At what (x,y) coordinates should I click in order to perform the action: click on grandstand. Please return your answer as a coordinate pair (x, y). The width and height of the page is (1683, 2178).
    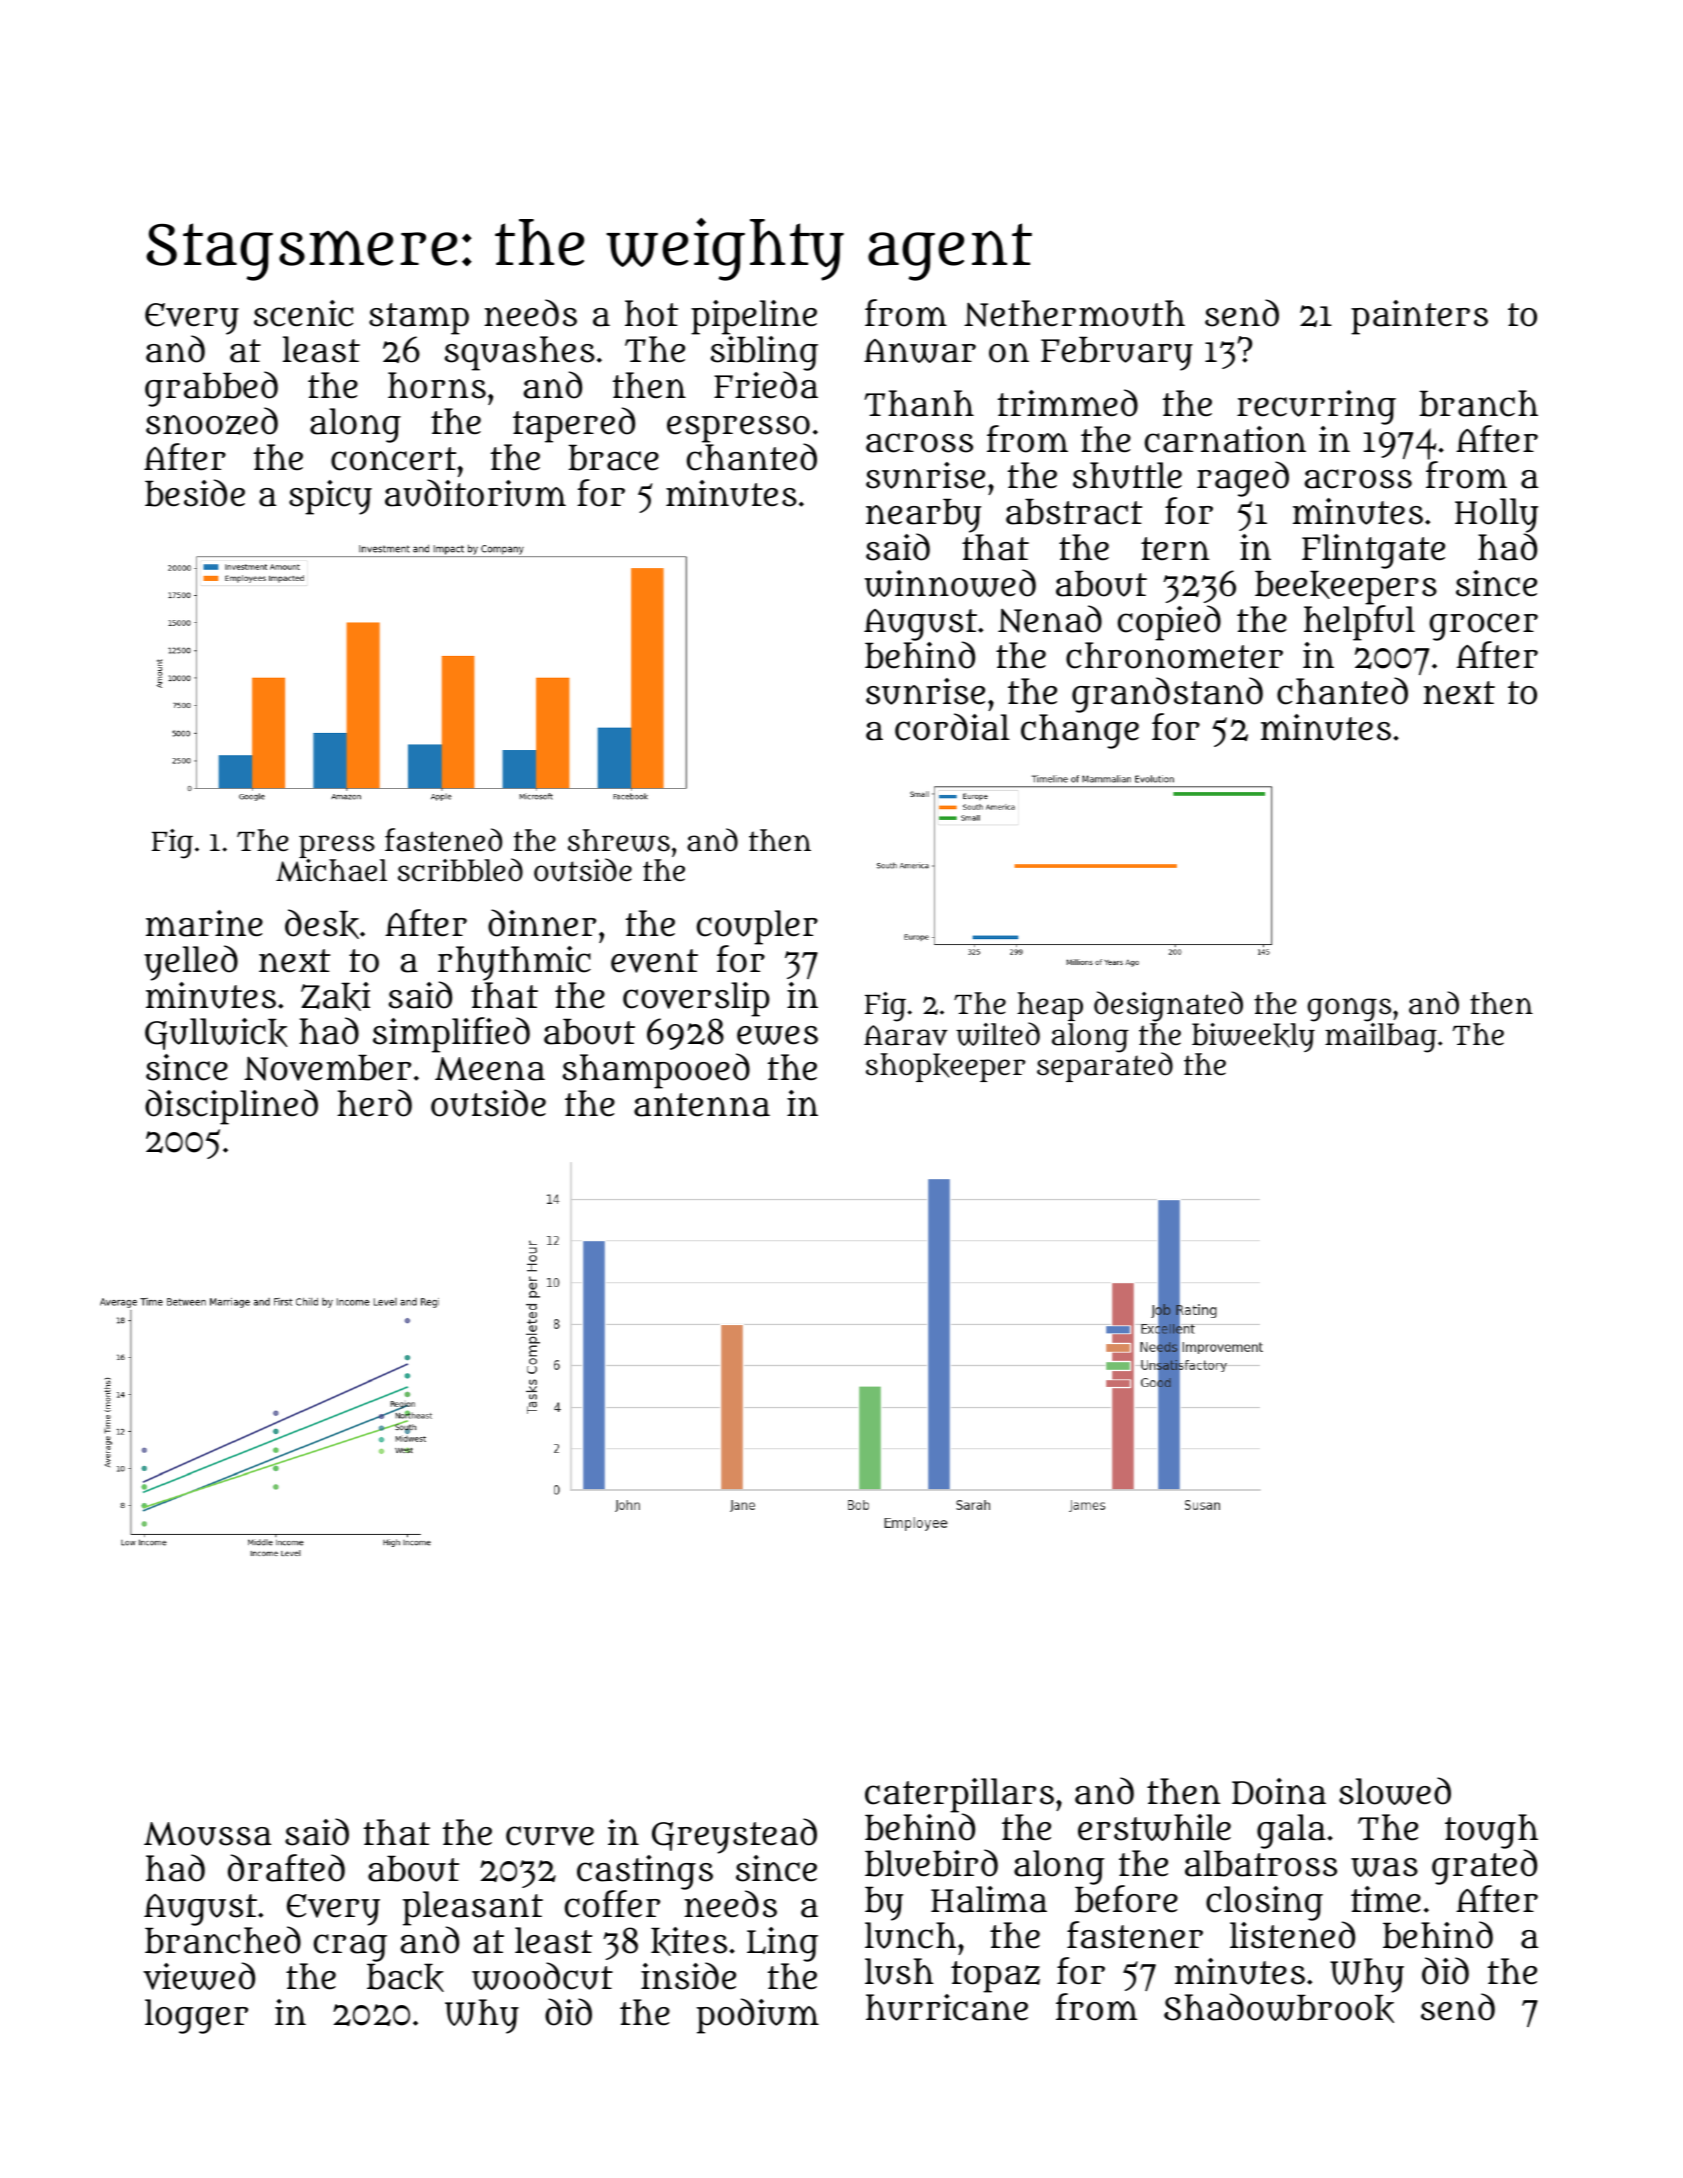
    Looking at the image, I should click on (1167, 695).
